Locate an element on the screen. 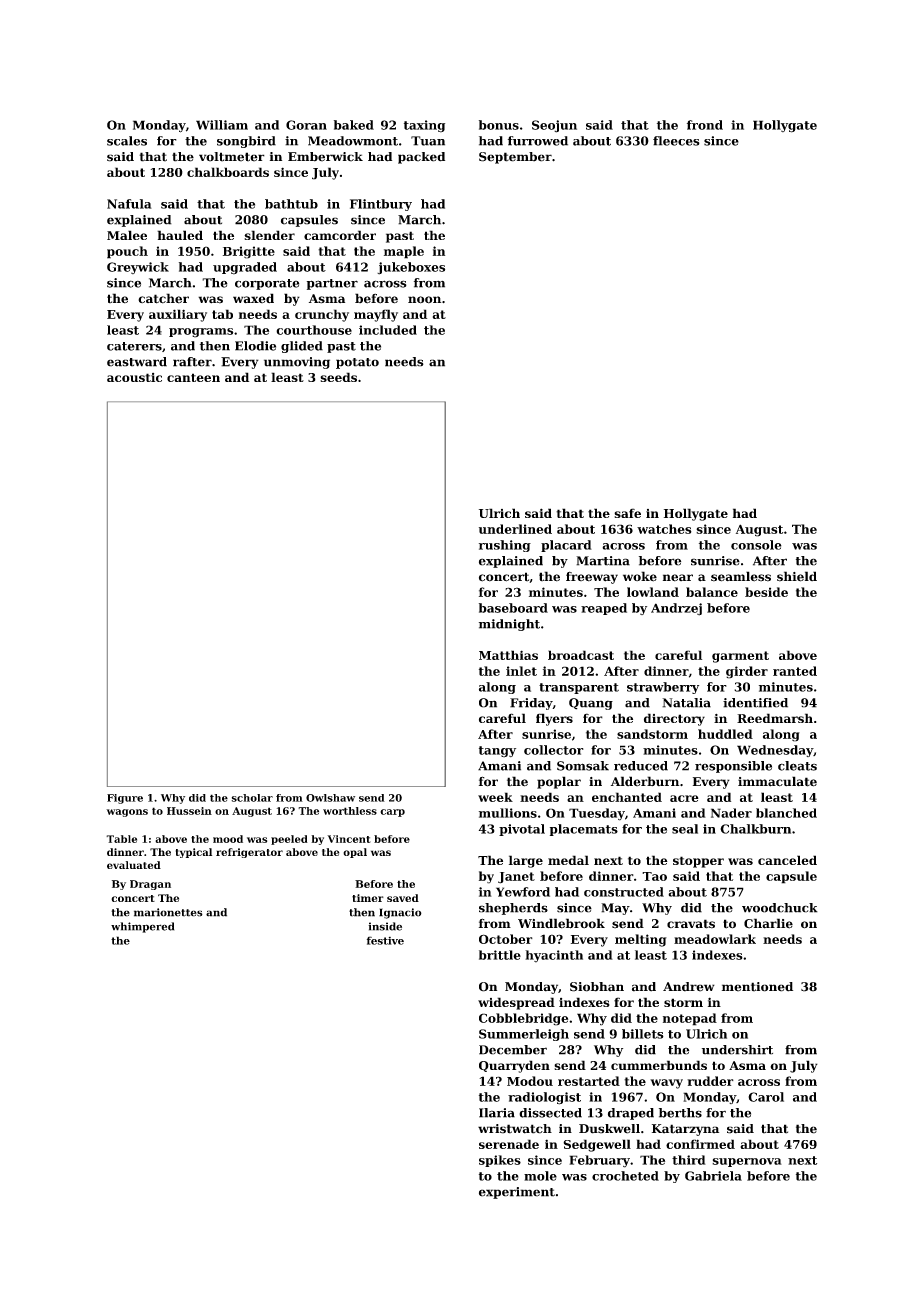 The width and height of the screenshot is (924, 1308). scholar is located at coordinates (252, 798).
